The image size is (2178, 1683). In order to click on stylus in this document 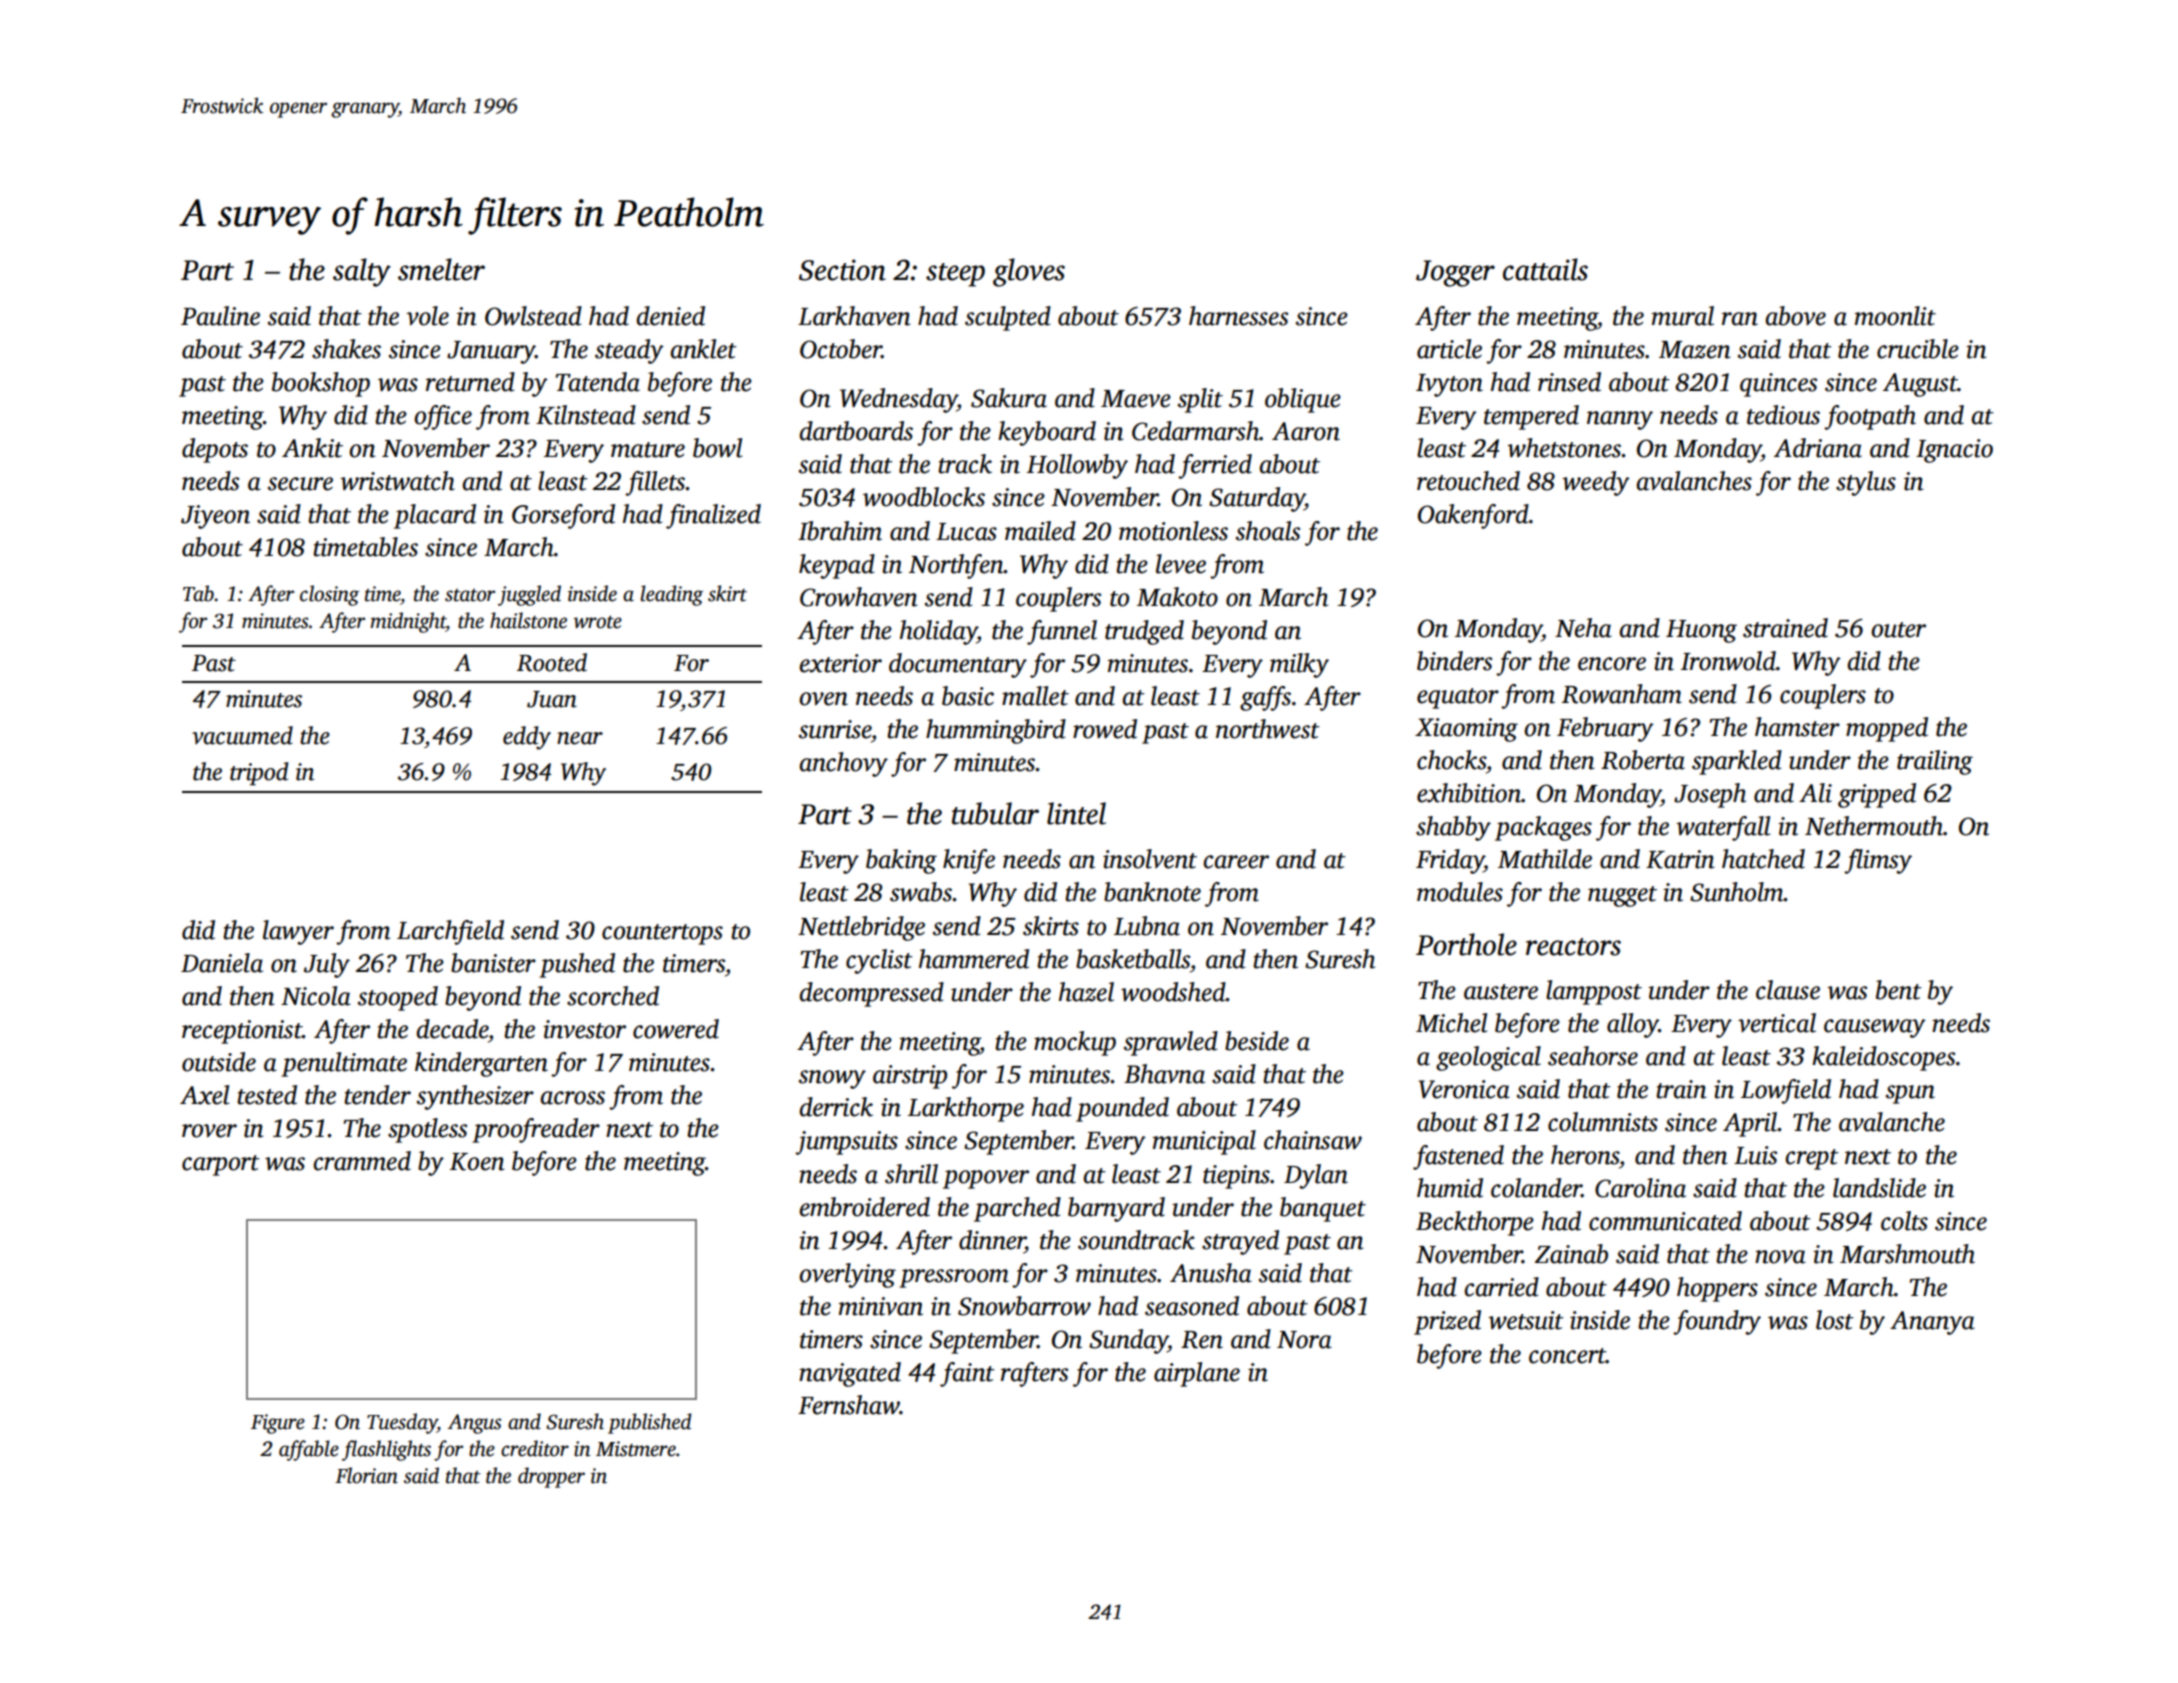, I will do `click(1866, 483)`.
